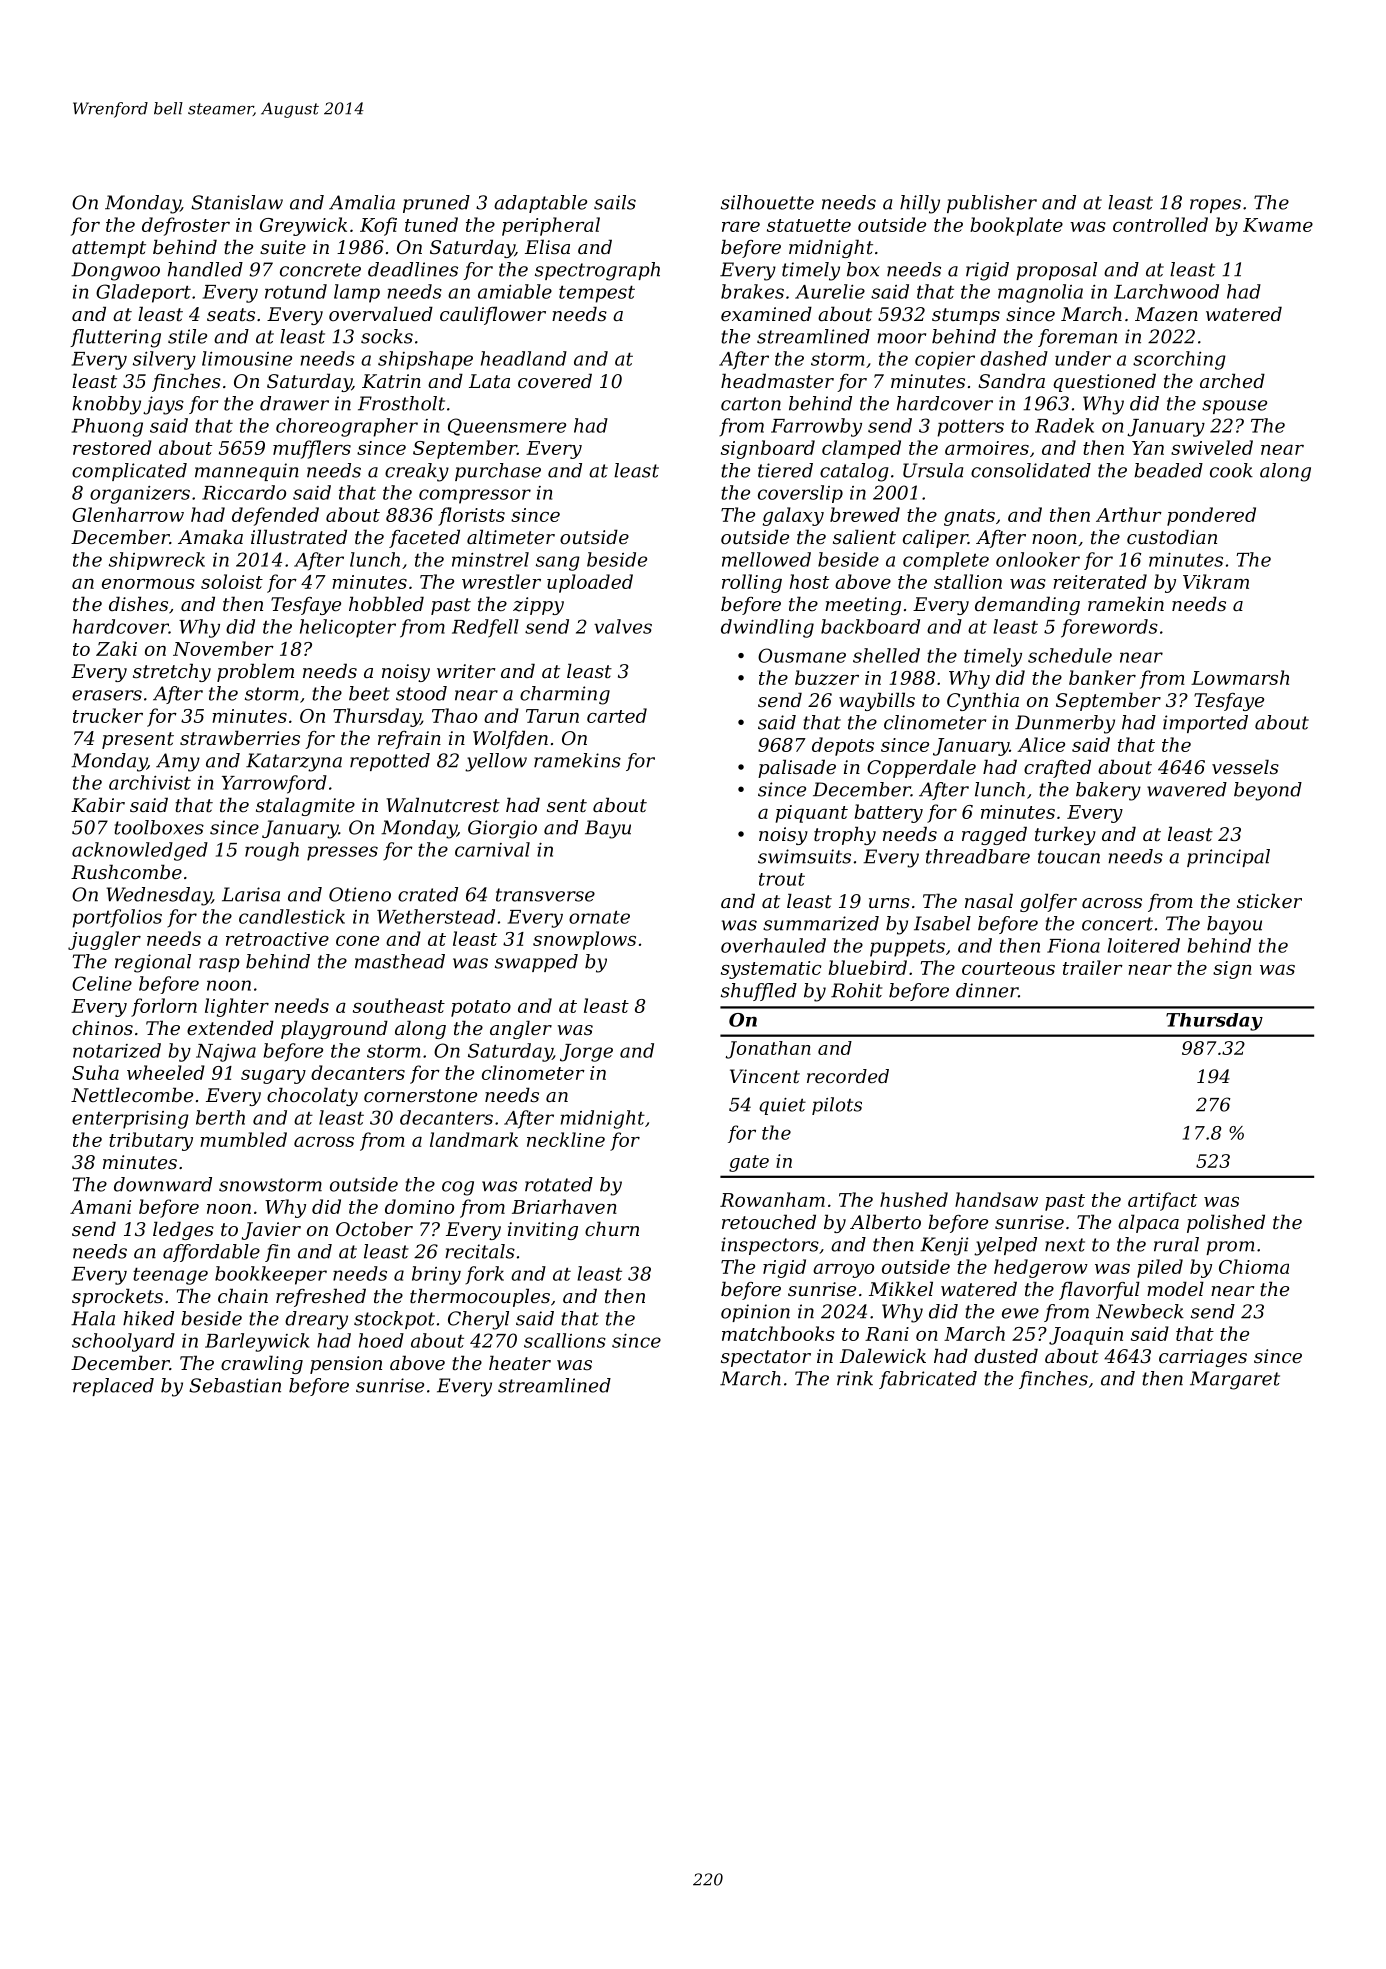 This screenshot has width=1386, height=1969. Describe the element at coordinates (159, 827) in the screenshot. I see `toolboxes` at that location.
